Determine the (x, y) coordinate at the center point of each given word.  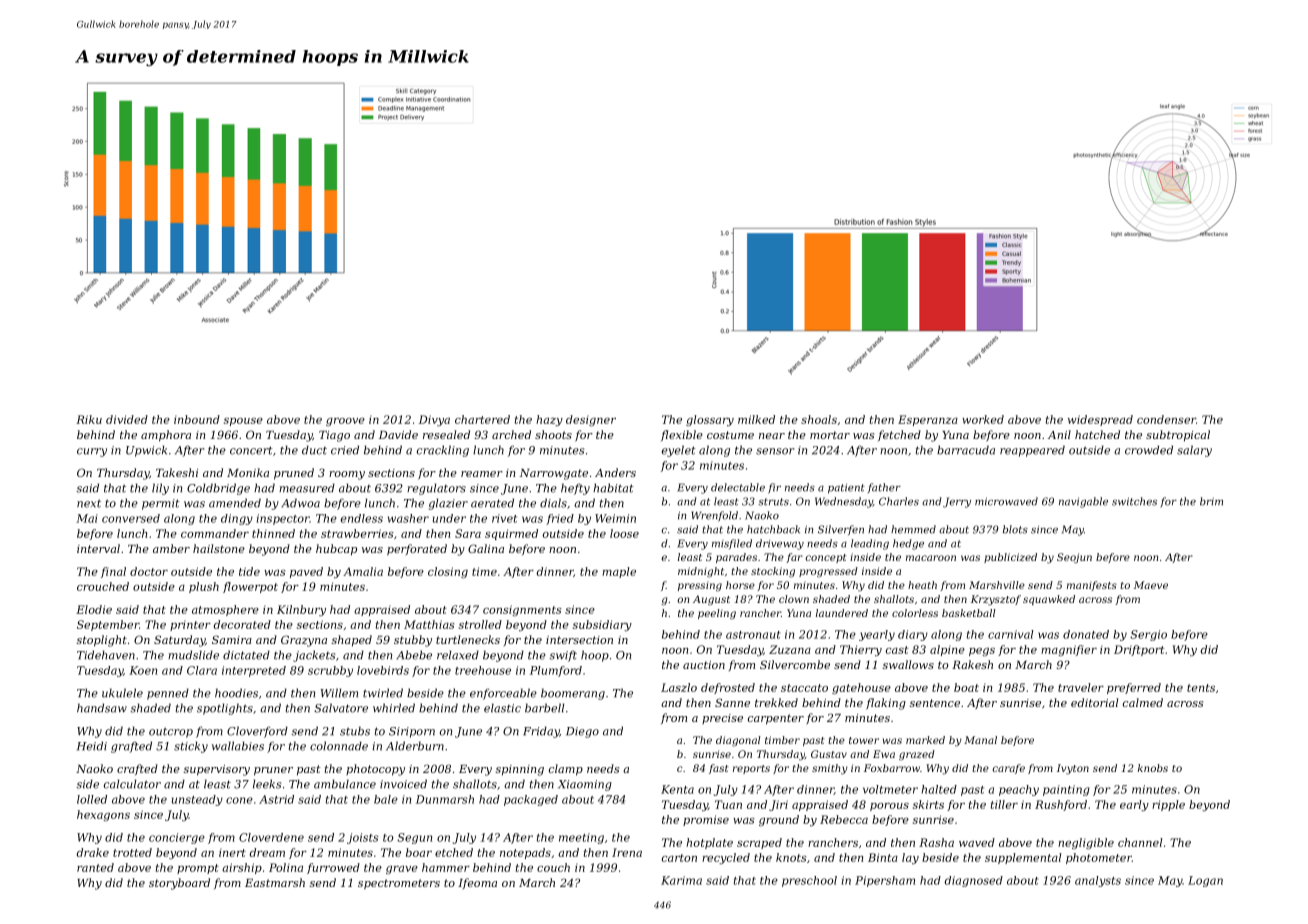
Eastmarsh (275, 882)
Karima (681, 880)
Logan (1205, 881)
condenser (1166, 419)
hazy (549, 420)
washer (408, 518)
